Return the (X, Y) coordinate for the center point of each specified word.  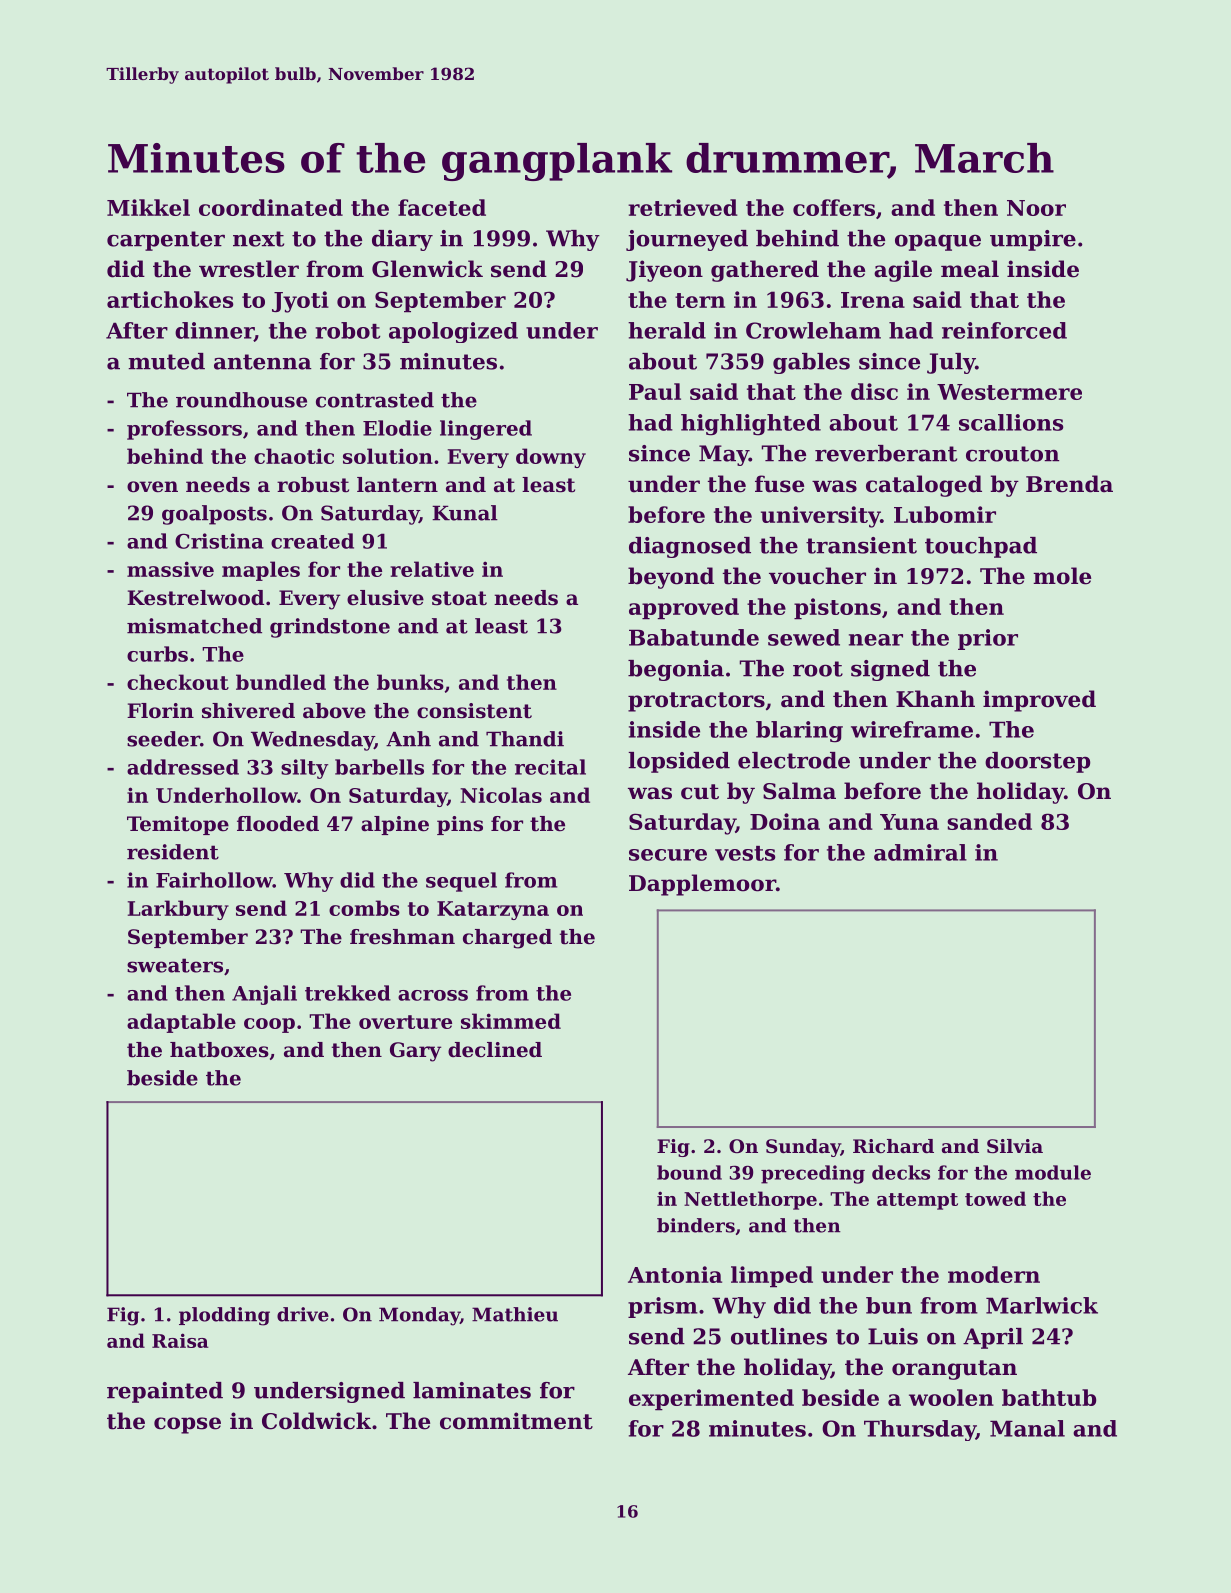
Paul (655, 391)
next (258, 239)
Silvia (1015, 1146)
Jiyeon (664, 271)
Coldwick (316, 1421)
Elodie (397, 428)
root (818, 669)
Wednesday (312, 741)
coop (269, 1025)
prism (663, 1307)
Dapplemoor (702, 885)
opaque (938, 242)
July (951, 363)
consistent (474, 711)
